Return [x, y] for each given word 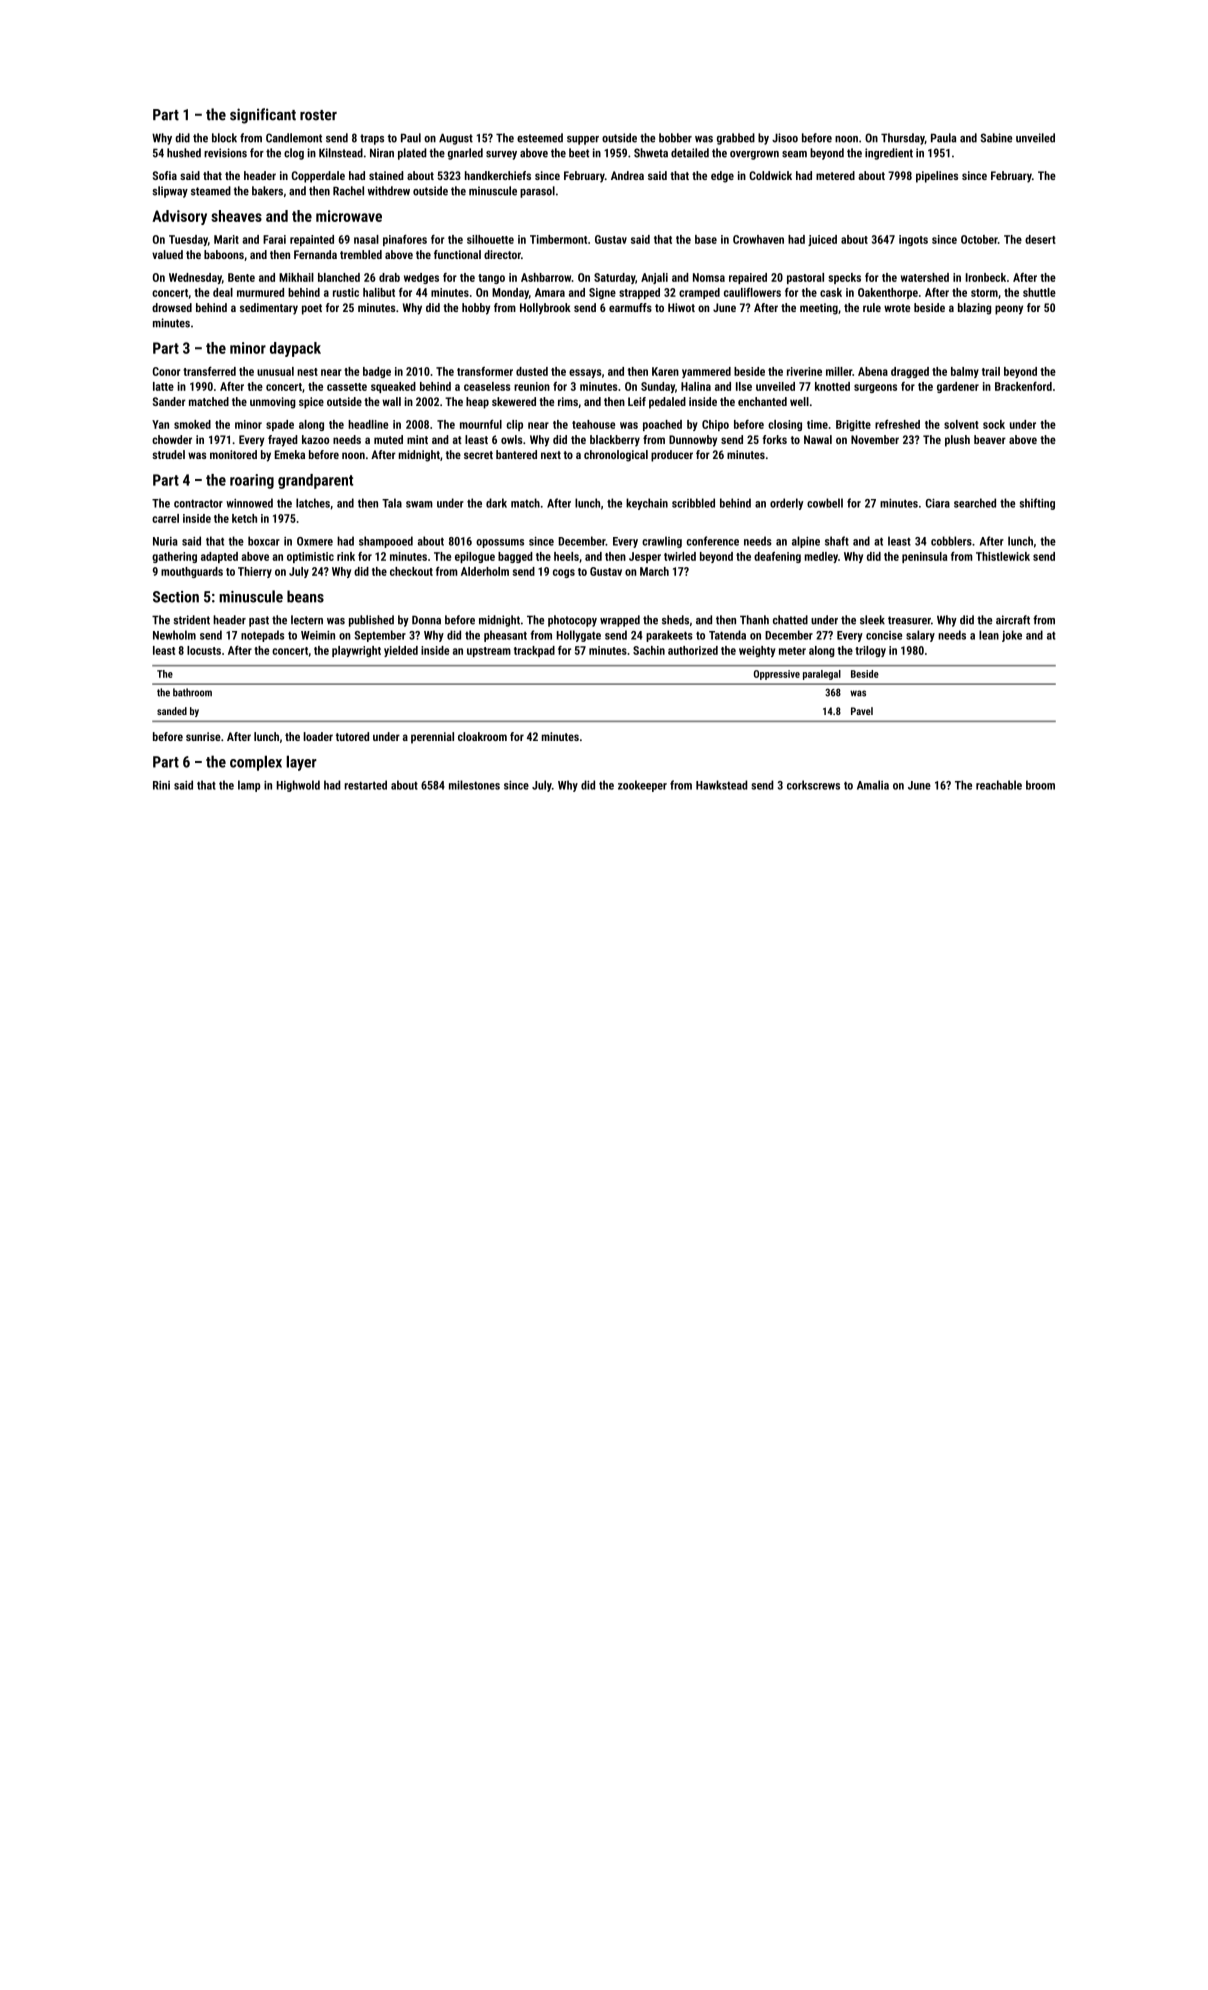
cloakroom [482, 736]
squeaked [393, 387]
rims [568, 401]
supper [583, 140]
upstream [489, 652]
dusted [532, 371]
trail [991, 371]
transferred [209, 371]
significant [263, 116]
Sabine [996, 138]
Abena [873, 371]
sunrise [203, 736]
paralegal [822, 675]
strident [192, 620]
